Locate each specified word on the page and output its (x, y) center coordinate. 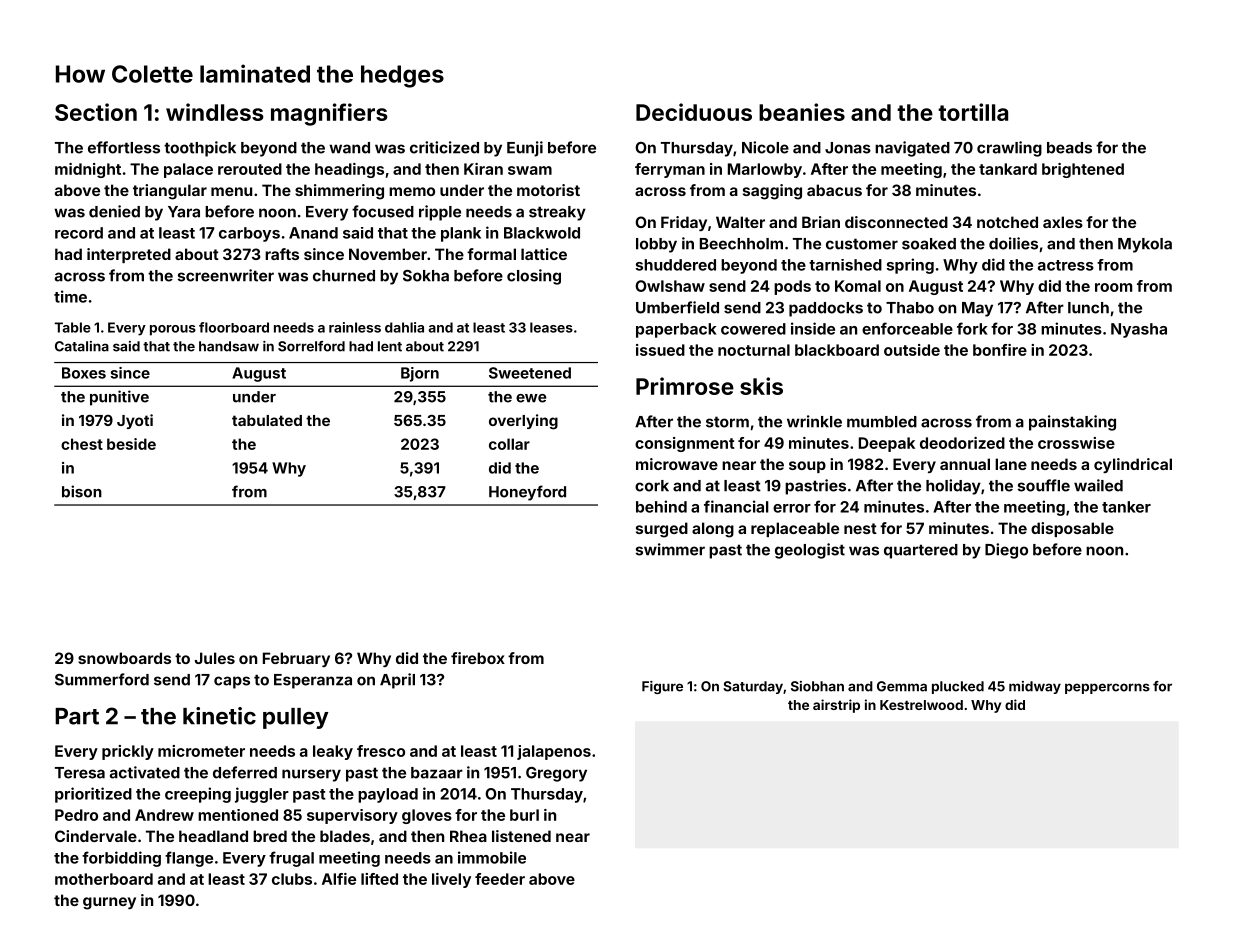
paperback (676, 330)
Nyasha (1139, 330)
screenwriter (226, 275)
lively (451, 880)
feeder (500, 879)
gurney (109, 903)
